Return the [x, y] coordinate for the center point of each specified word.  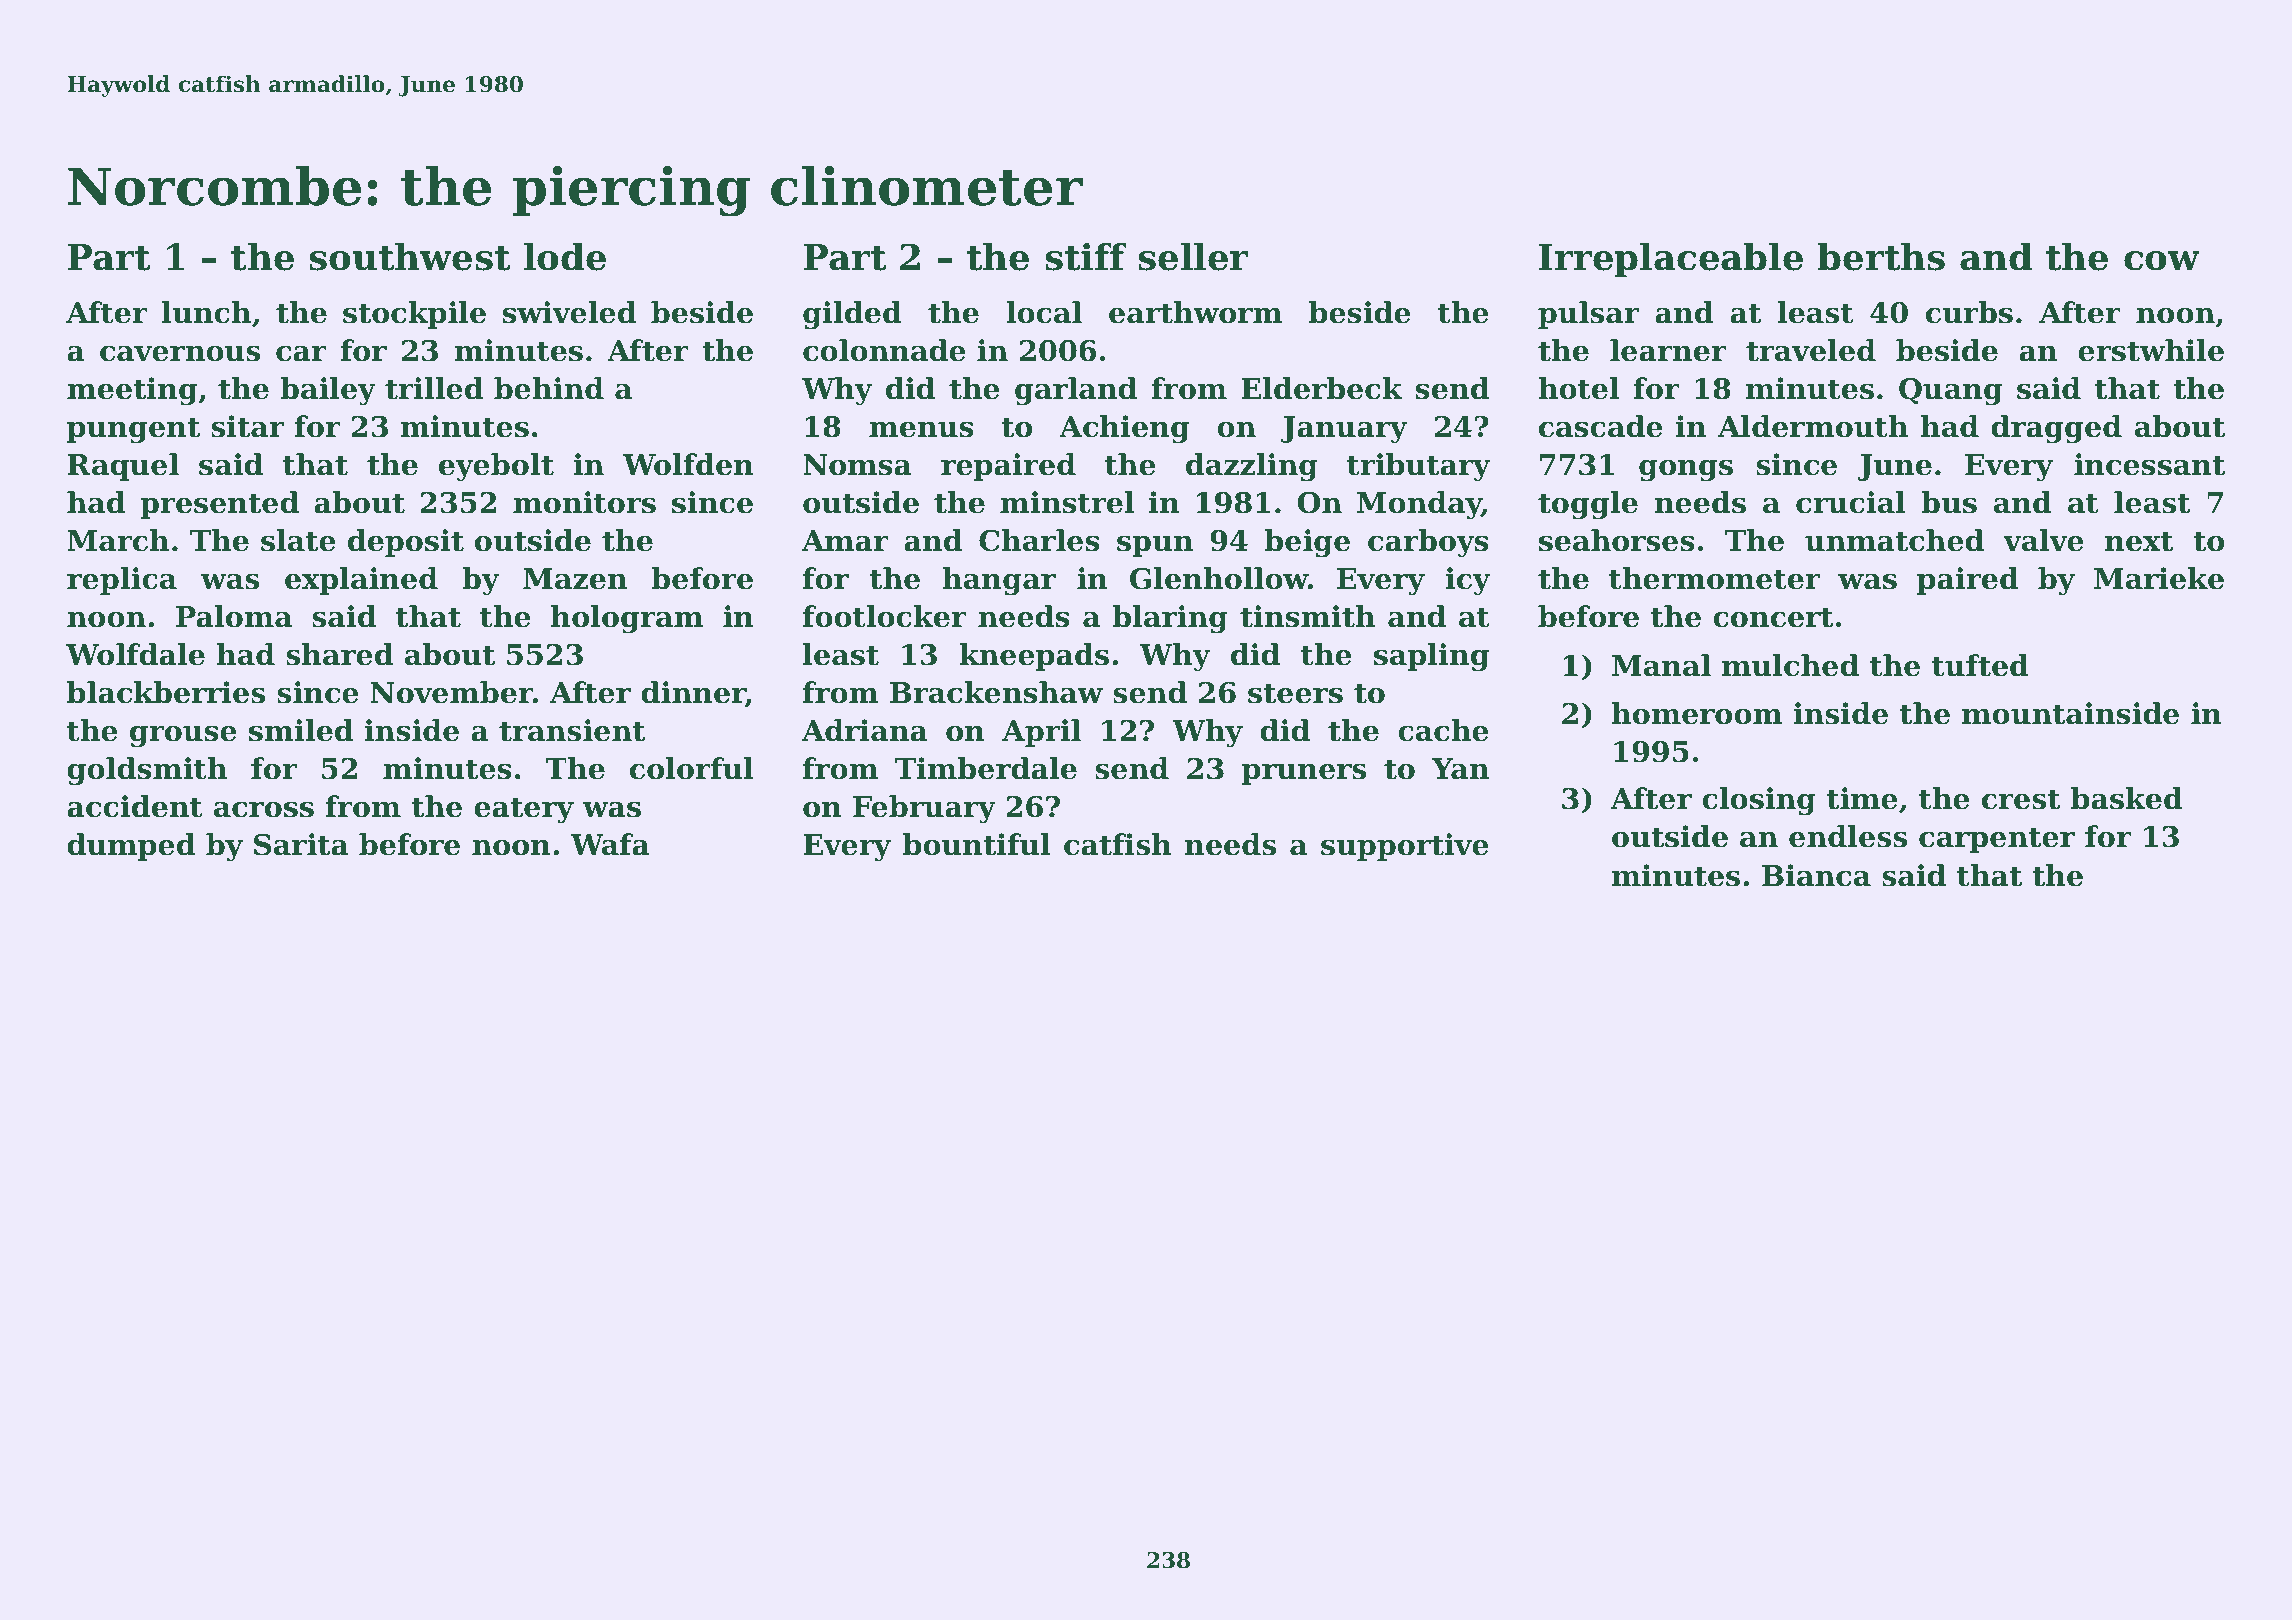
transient [572, 730]
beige [1307, 543]
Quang [1951, 392]
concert [1773, 617]
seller [1193, 257]
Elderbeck [1321, 388]
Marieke [2159, 578]
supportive [1405, 847]
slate [298, 540]
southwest [409, 257]
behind [549, 388]
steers [1295, 693]
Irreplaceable [1670, 260]
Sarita [301, 844]
